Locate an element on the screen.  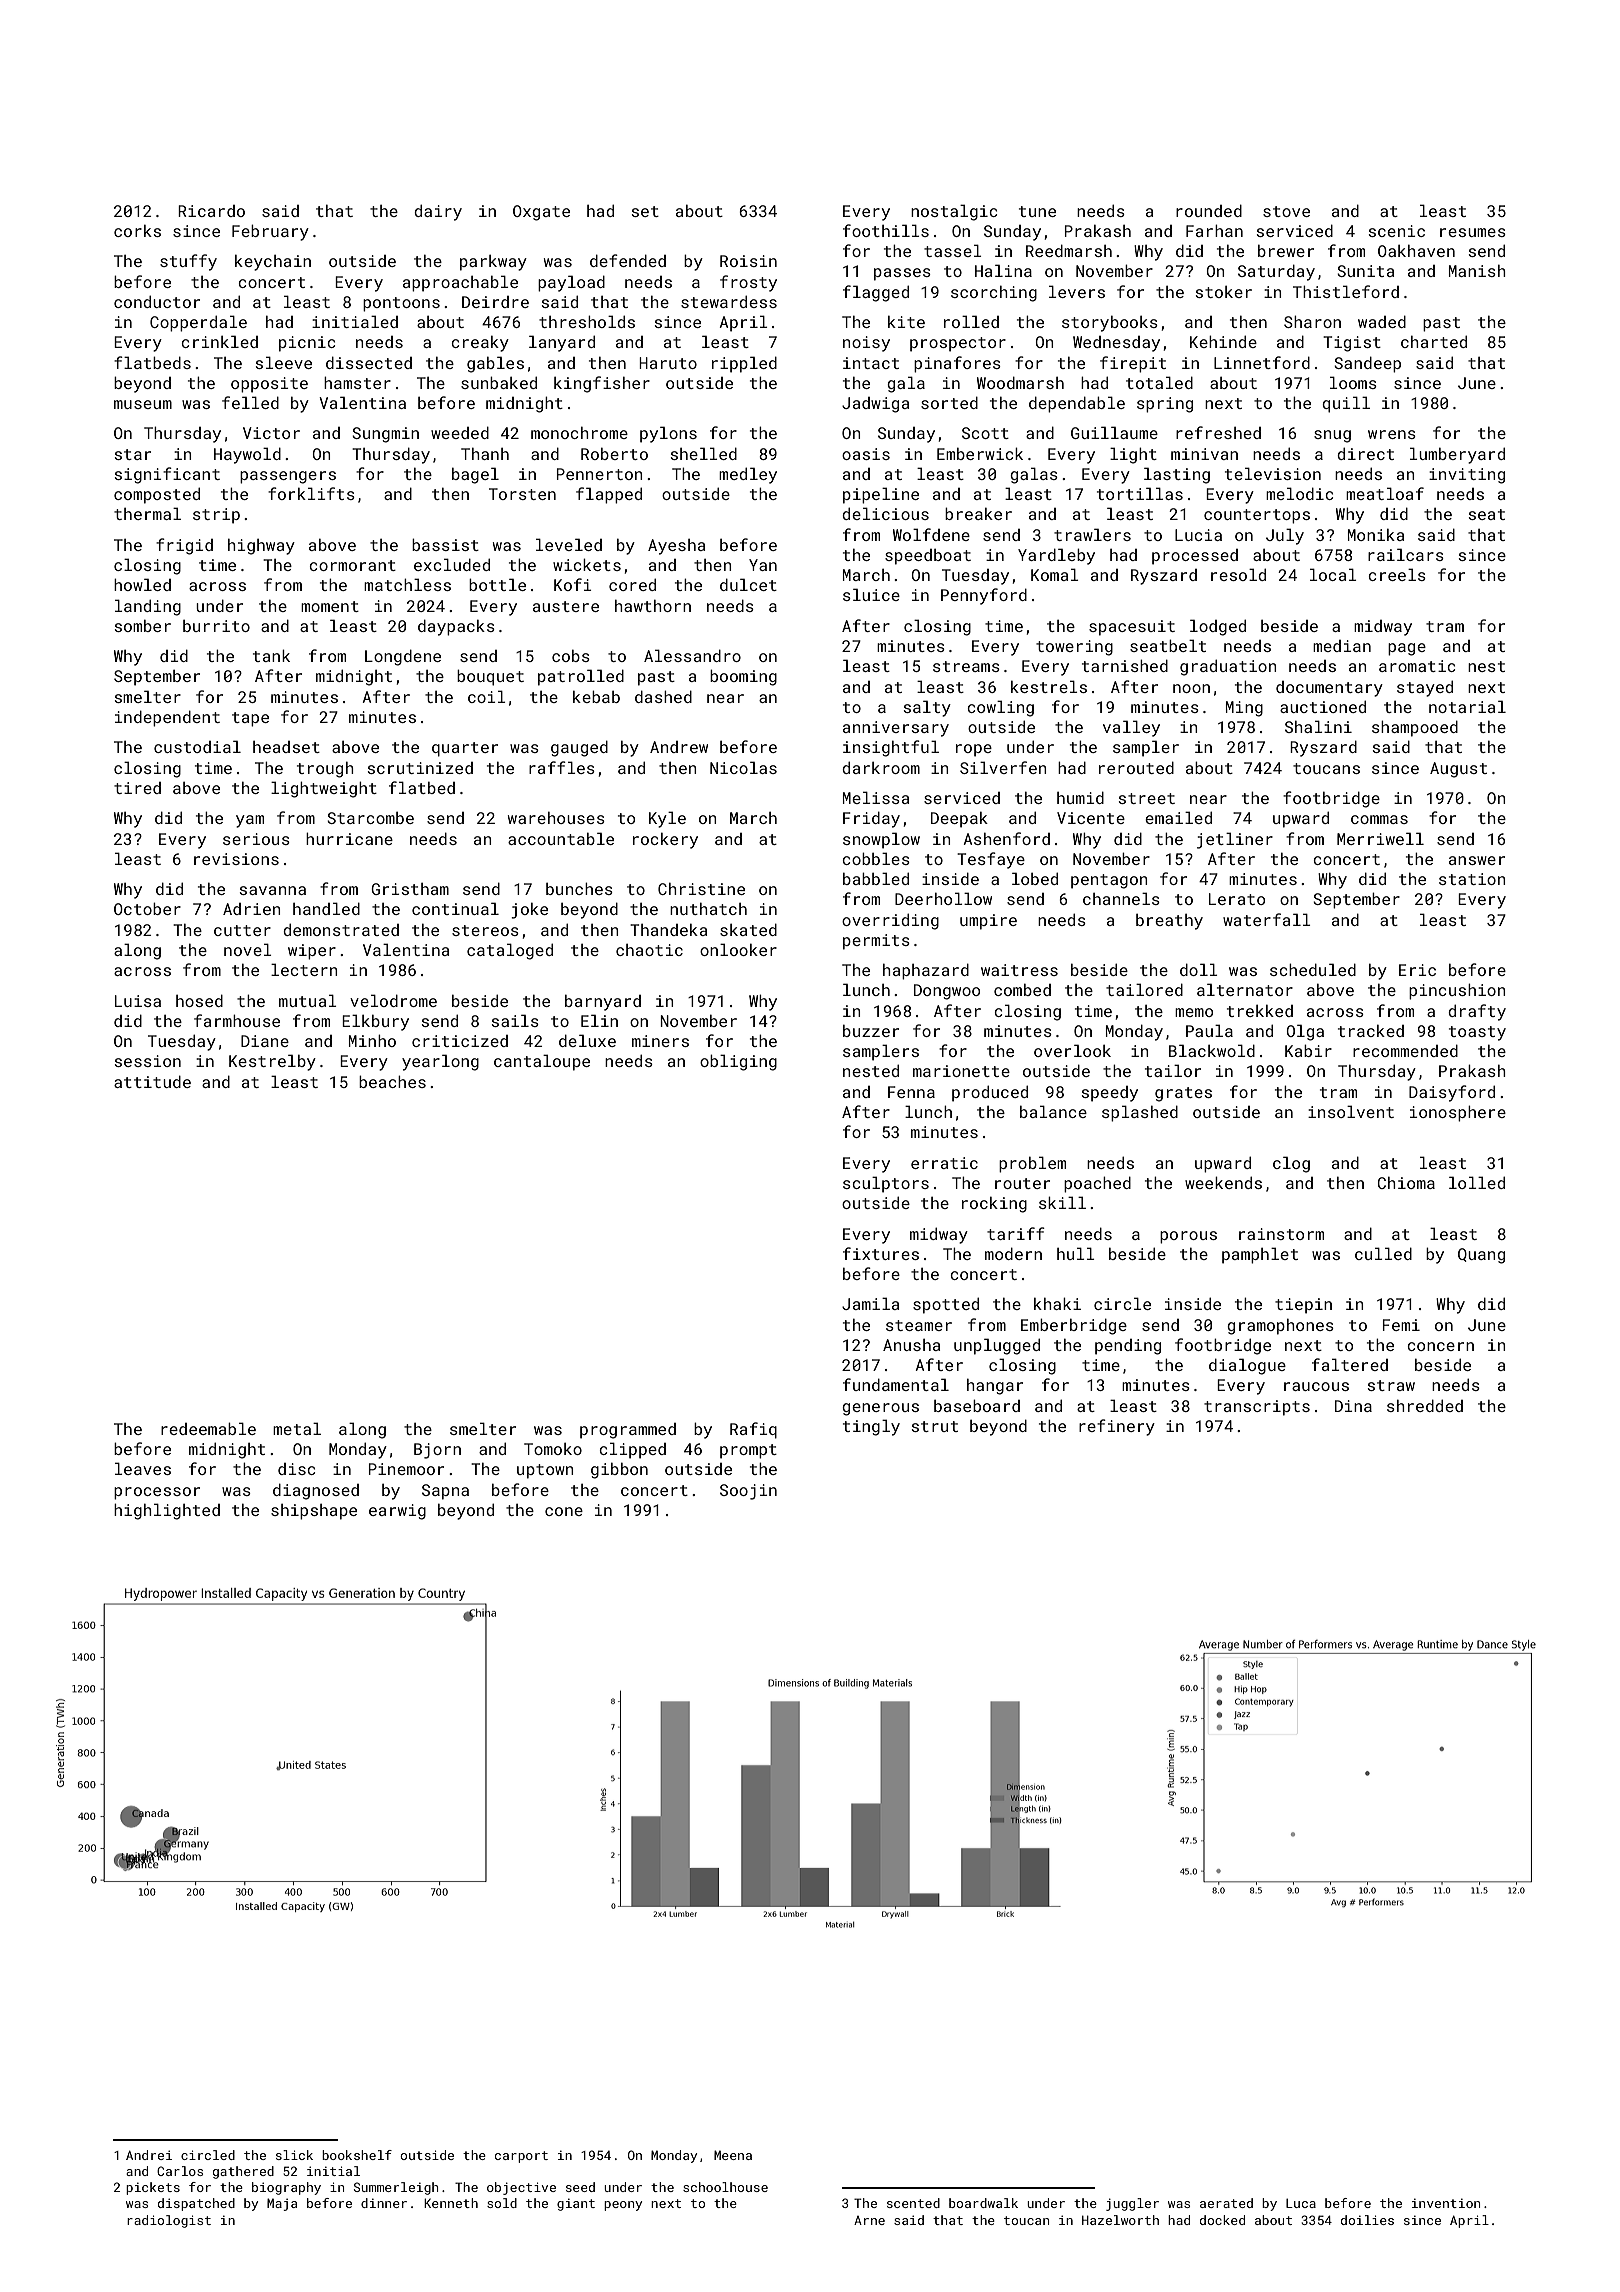
boardwalk is located at coordinates (983, 2203).
